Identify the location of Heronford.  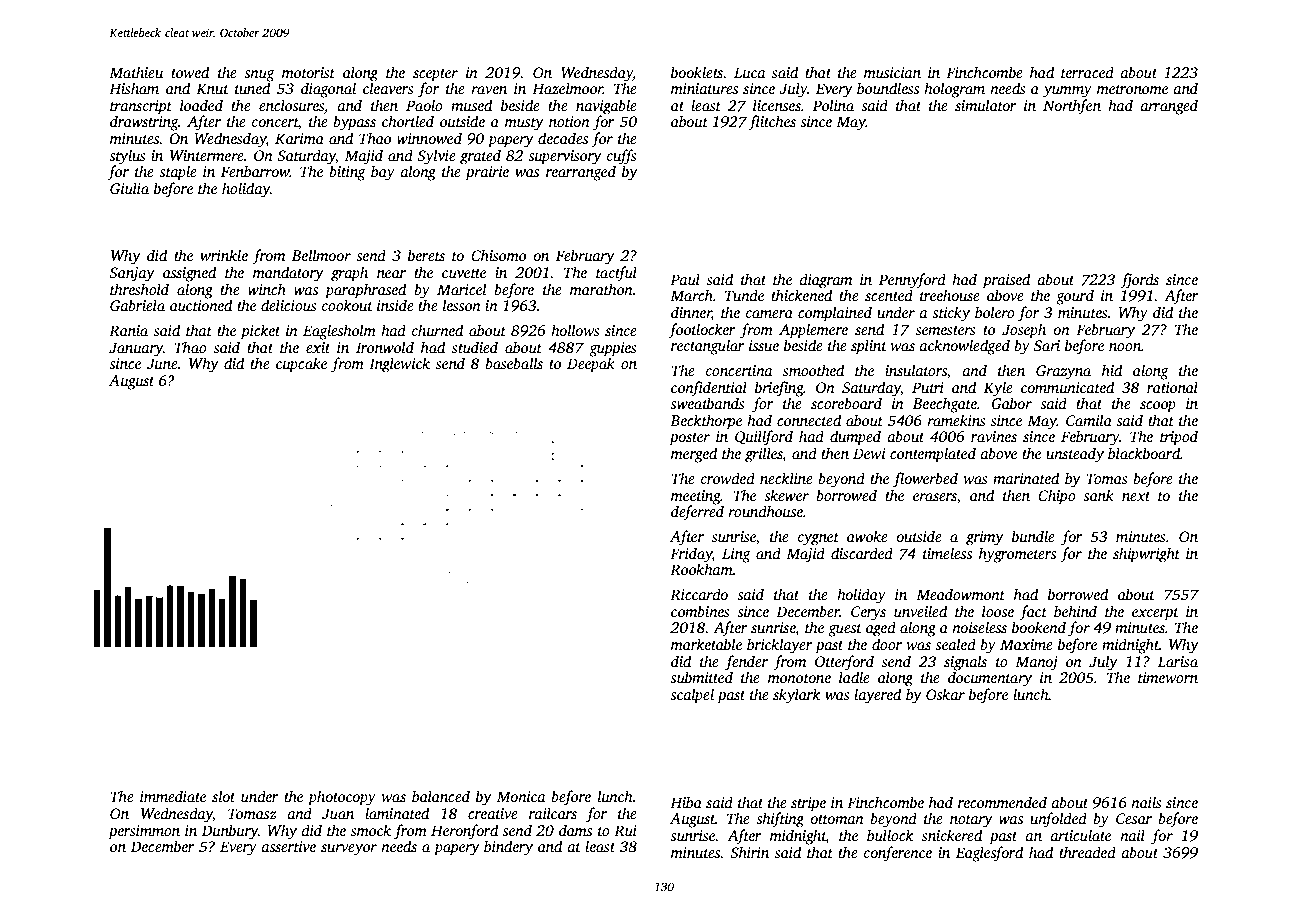
(464, 832).
